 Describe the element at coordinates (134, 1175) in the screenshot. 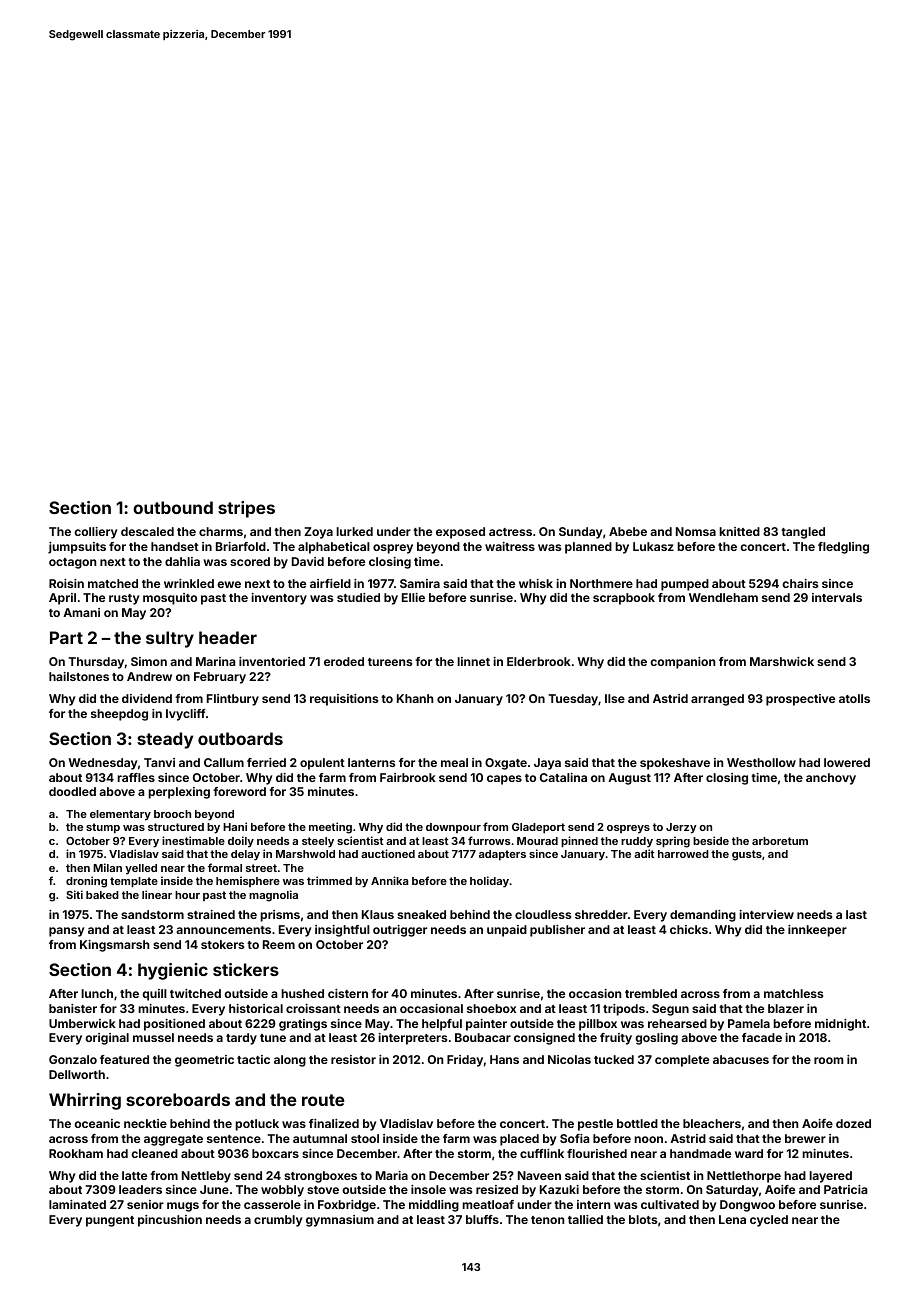

I see `latte` at that location.
